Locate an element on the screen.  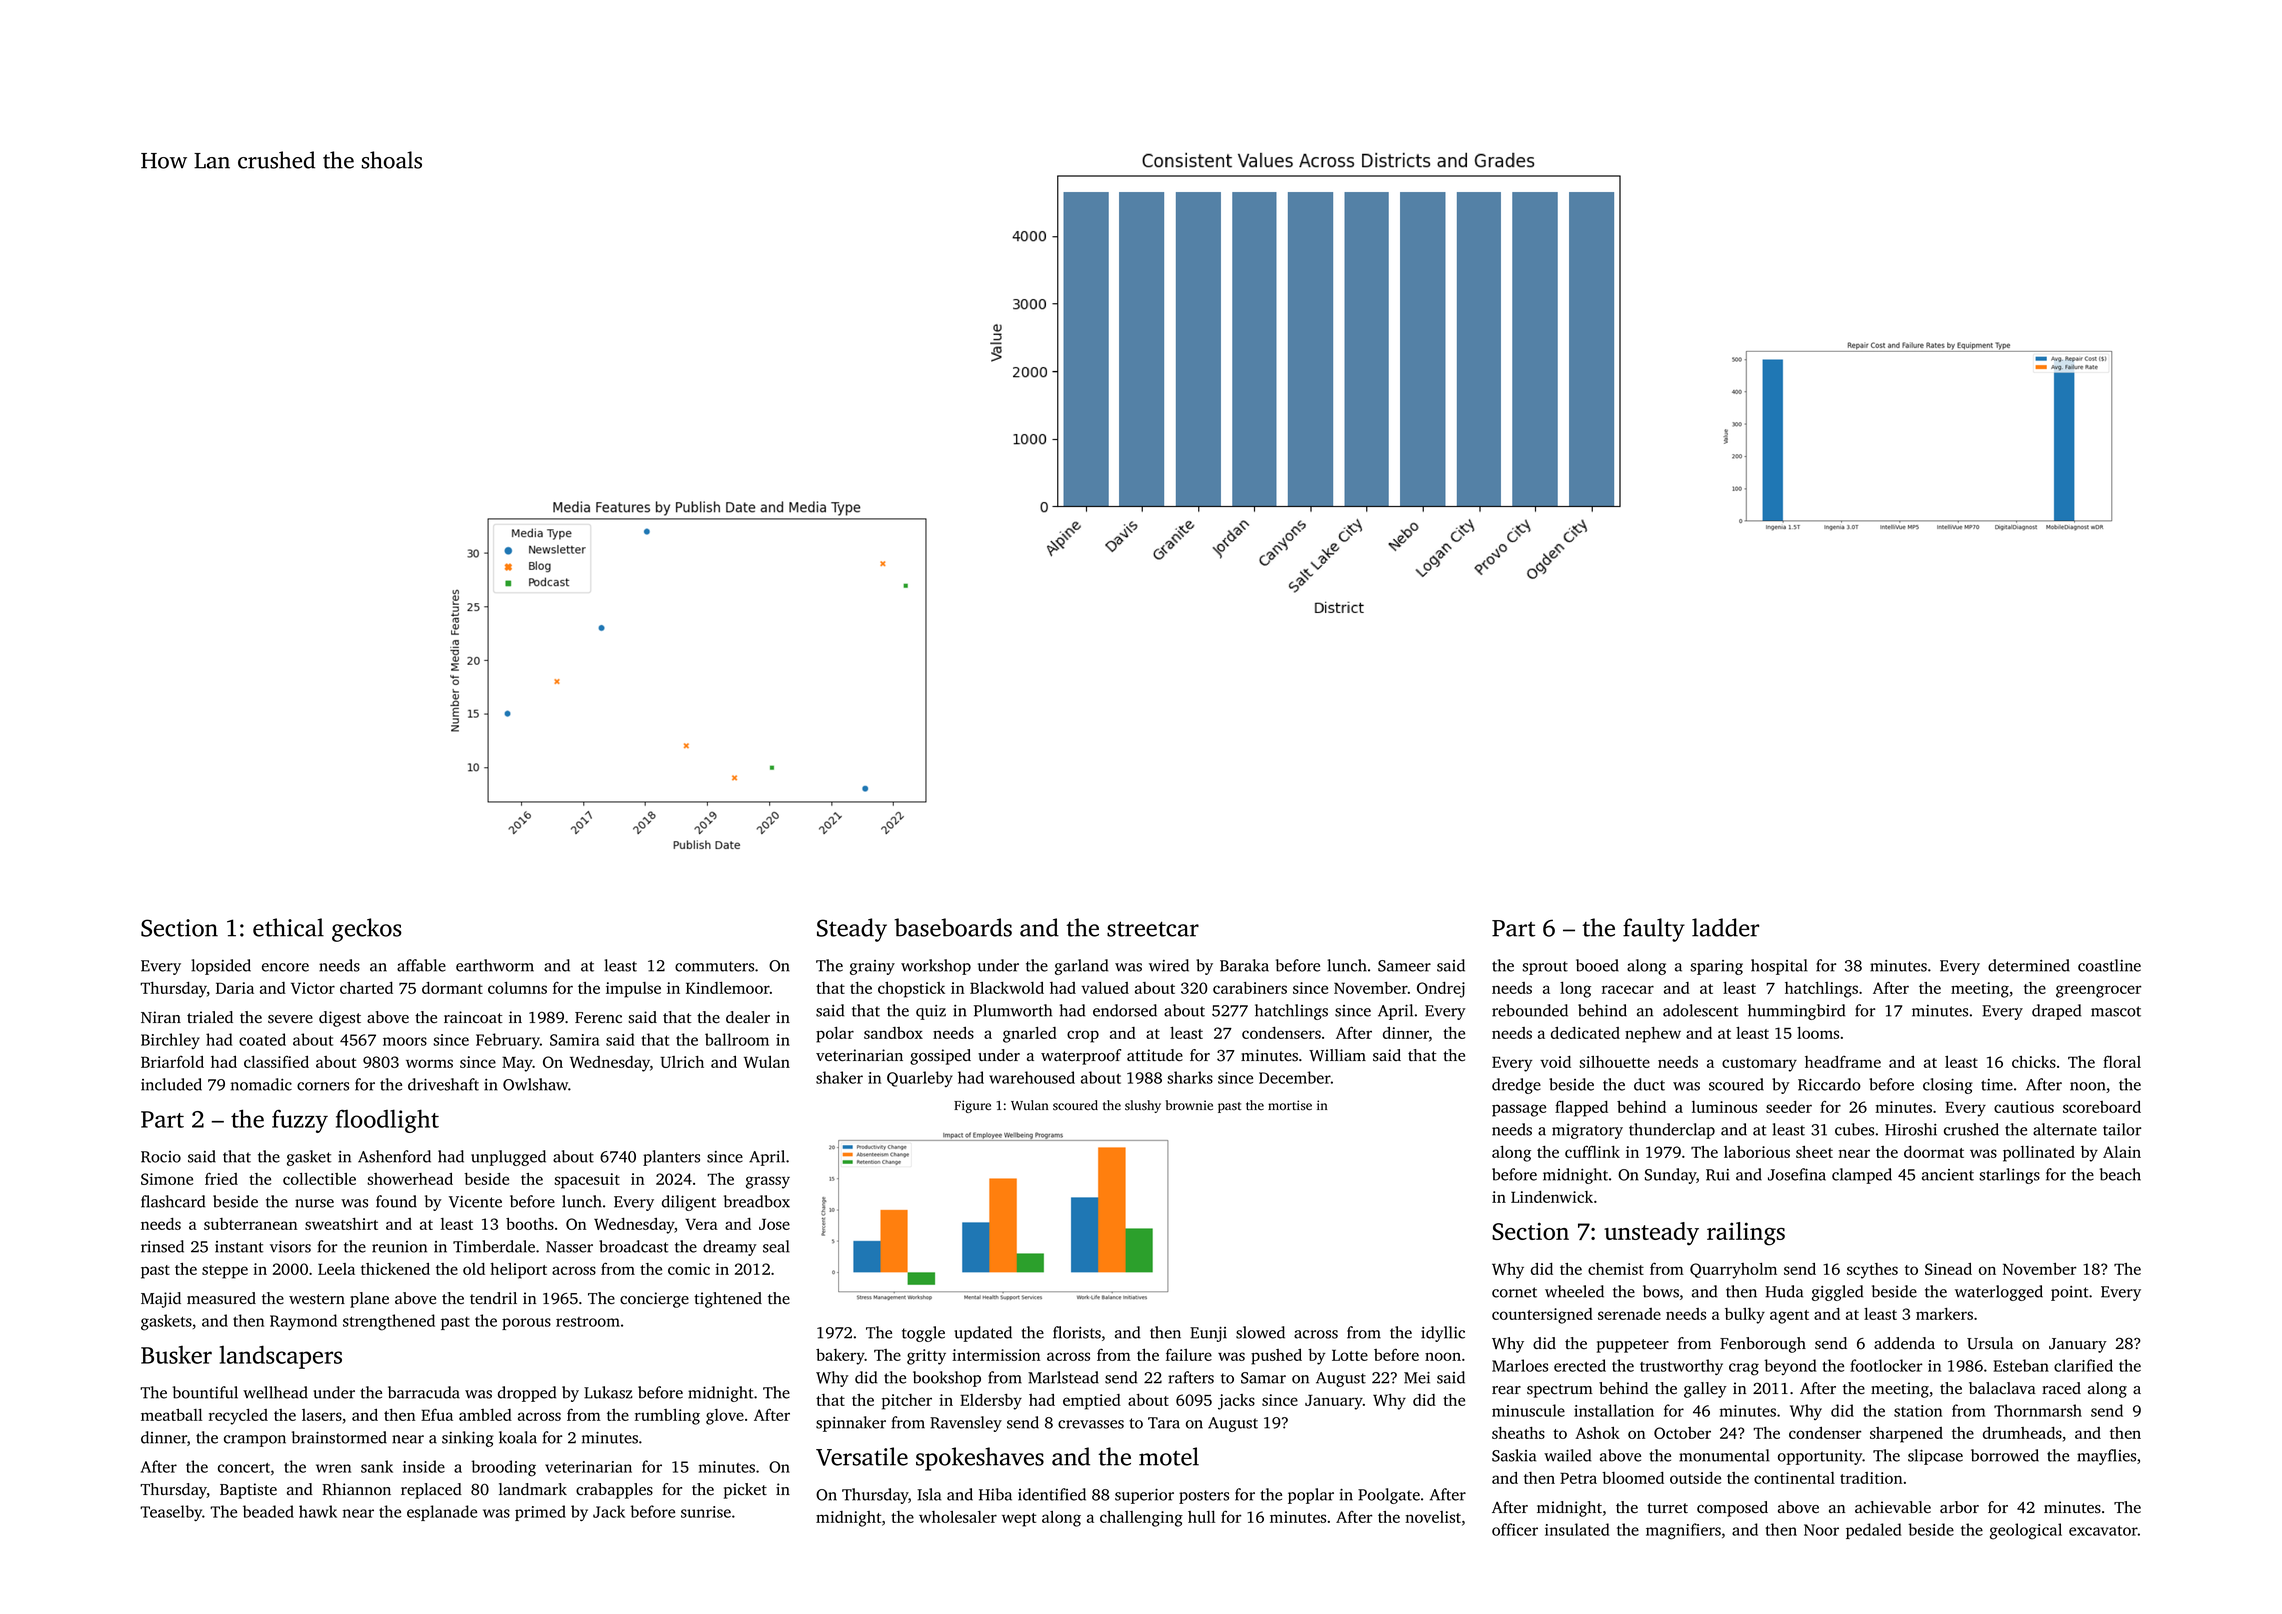
Ursula is located at coordinates (1990, 1343).
